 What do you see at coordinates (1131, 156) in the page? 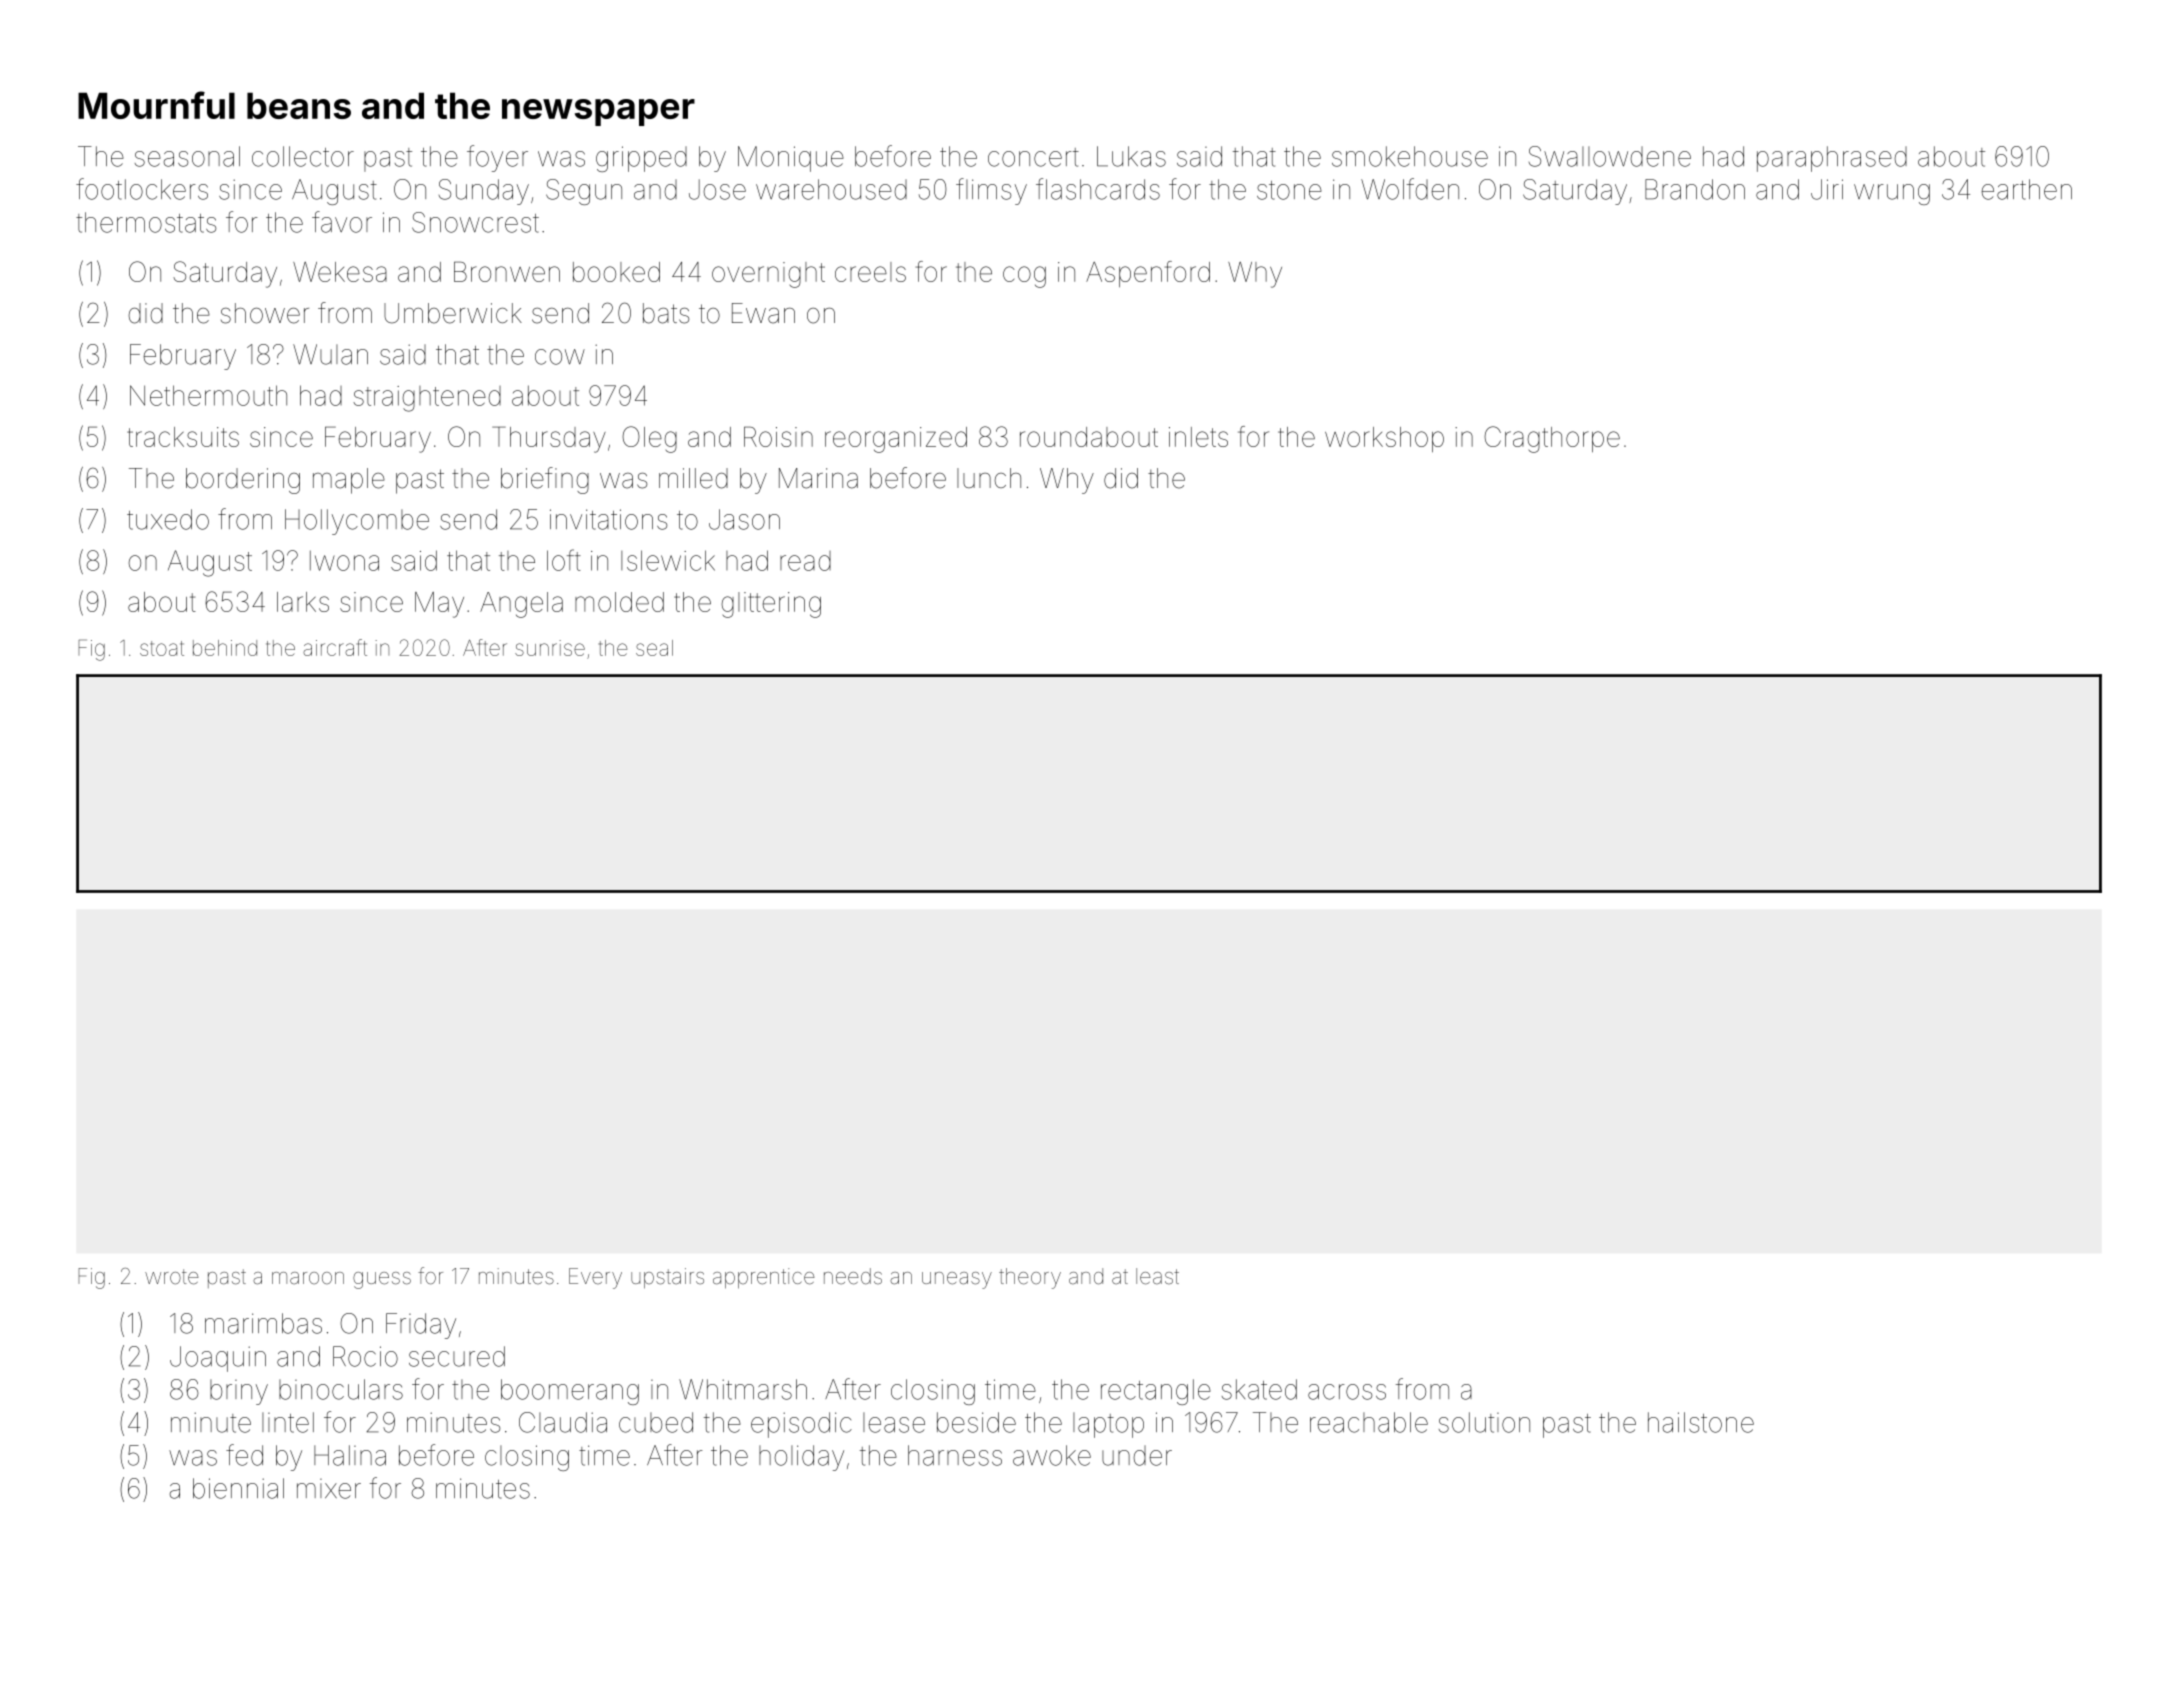
I see `Lukas` at bounding box center [1131, 156].
